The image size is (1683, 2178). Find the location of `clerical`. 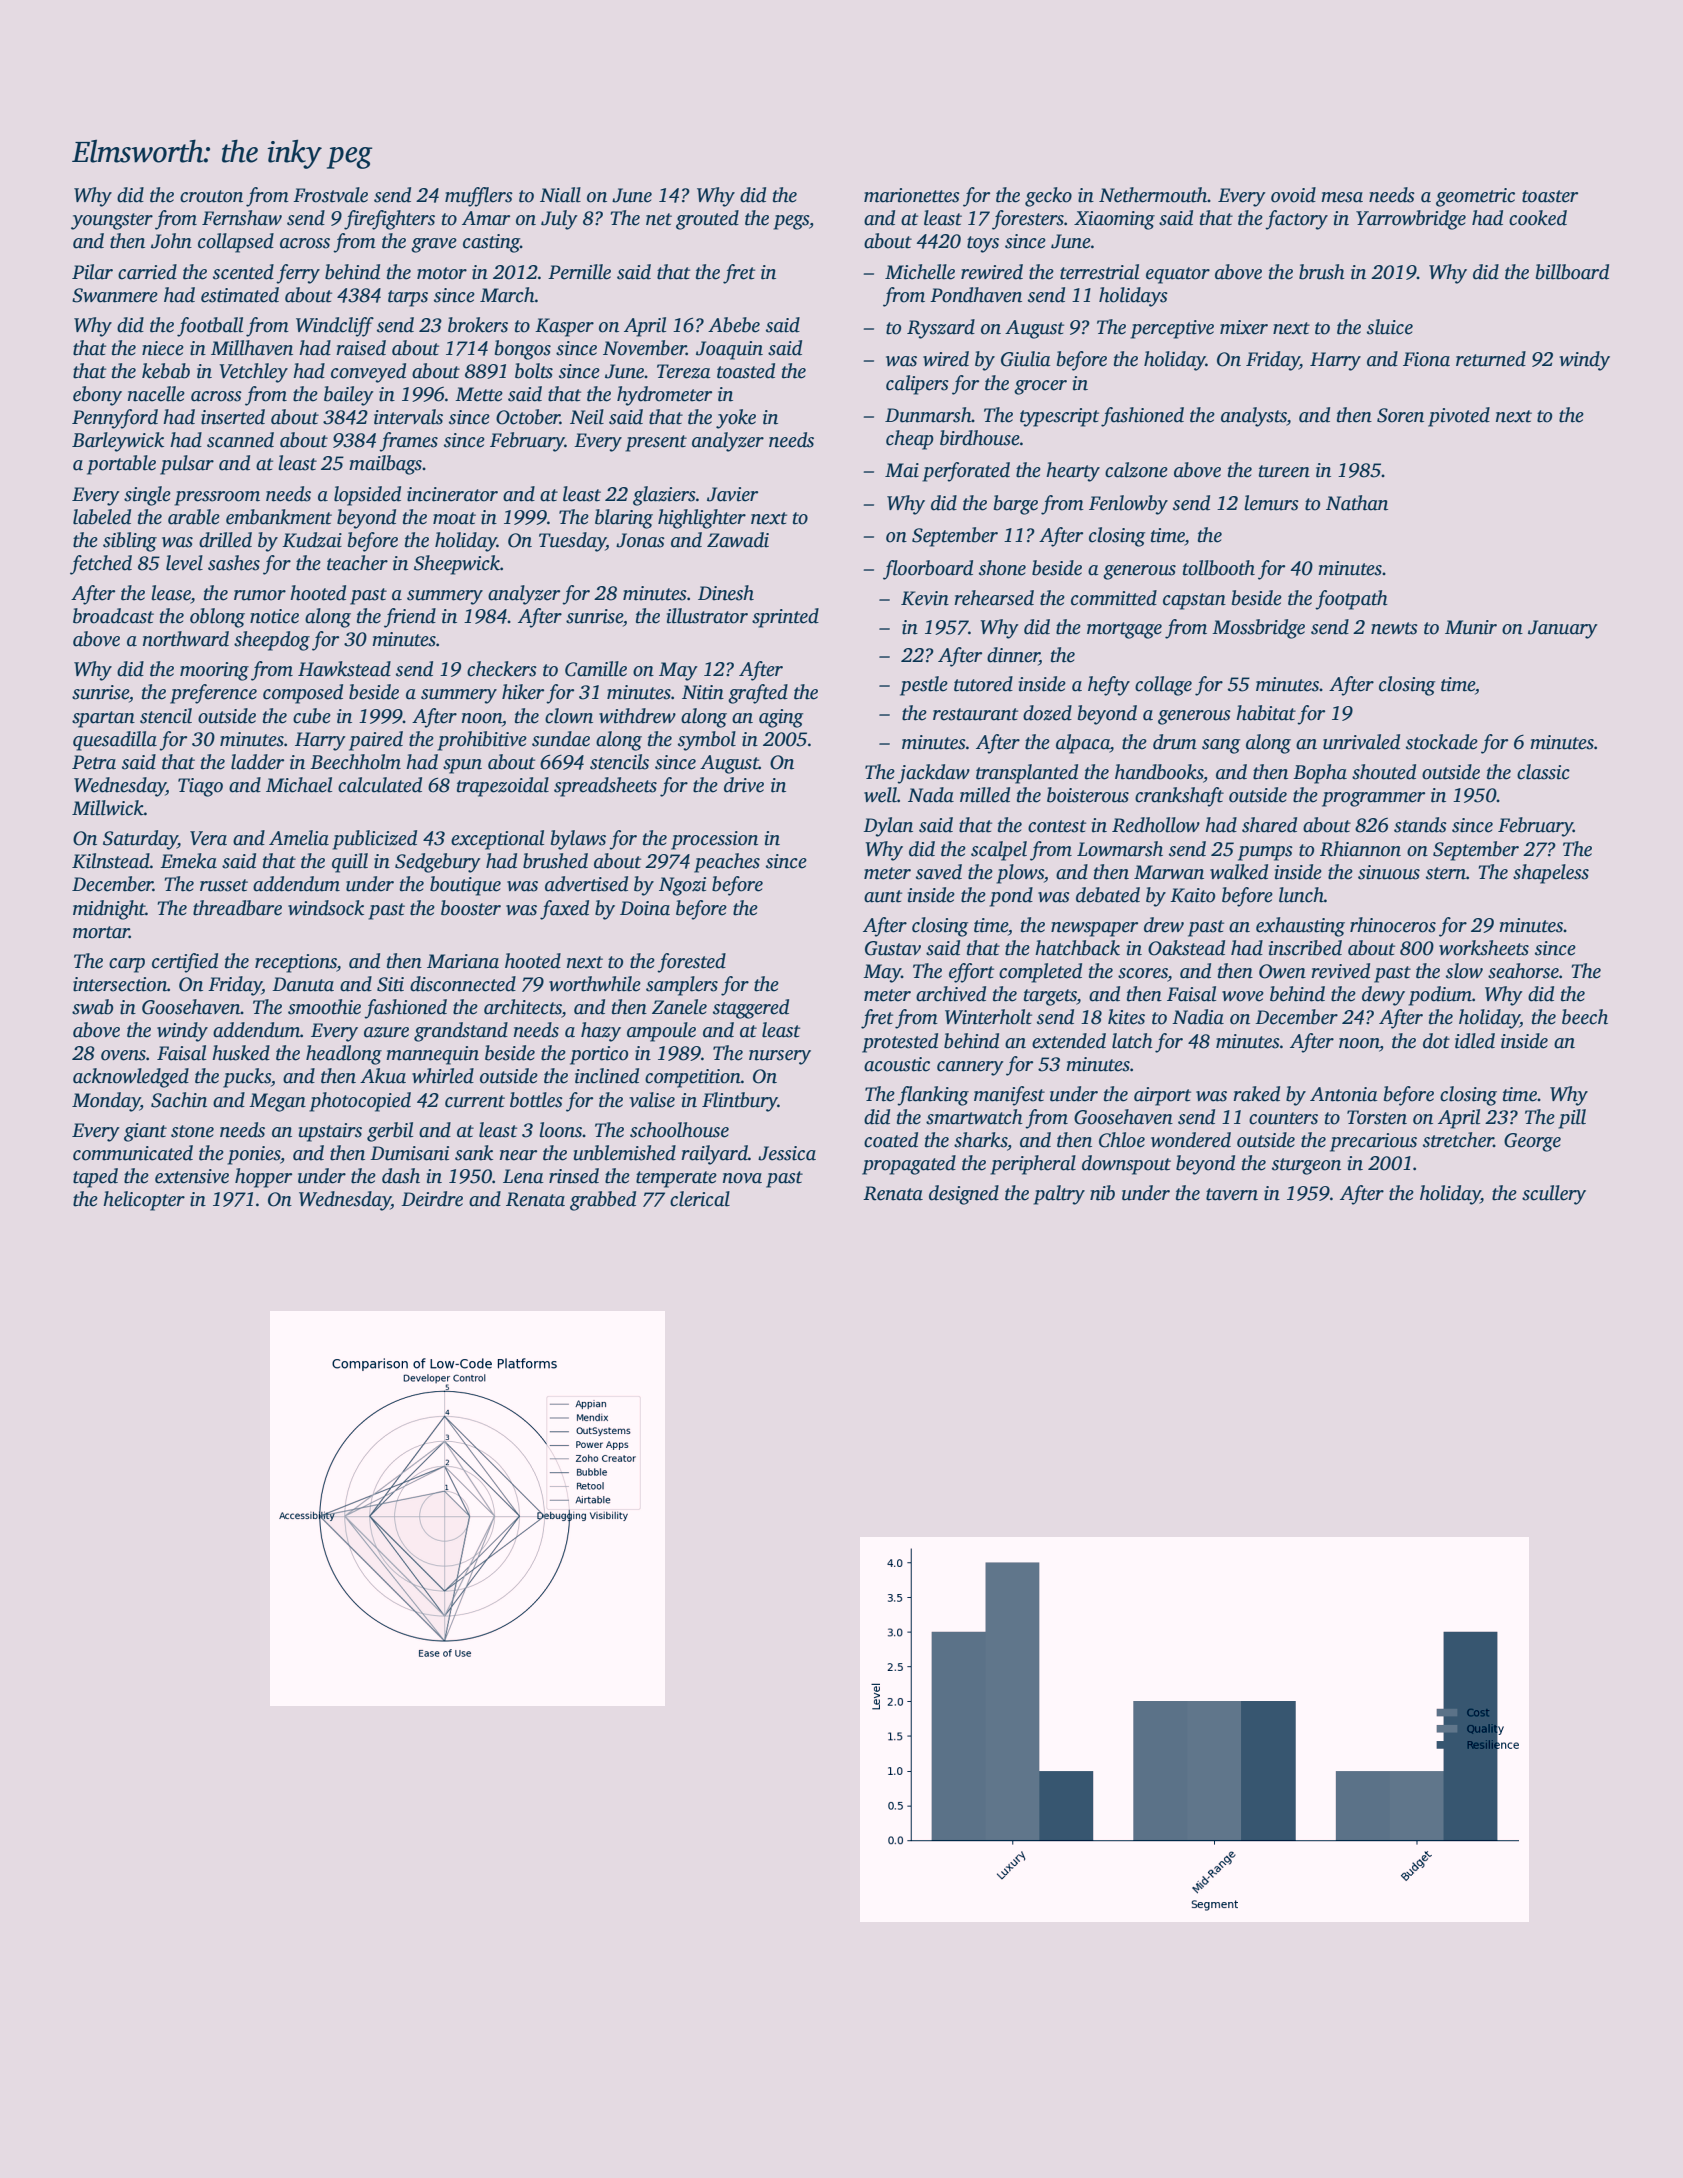

clerical is located at coordinates (700, 1199).
